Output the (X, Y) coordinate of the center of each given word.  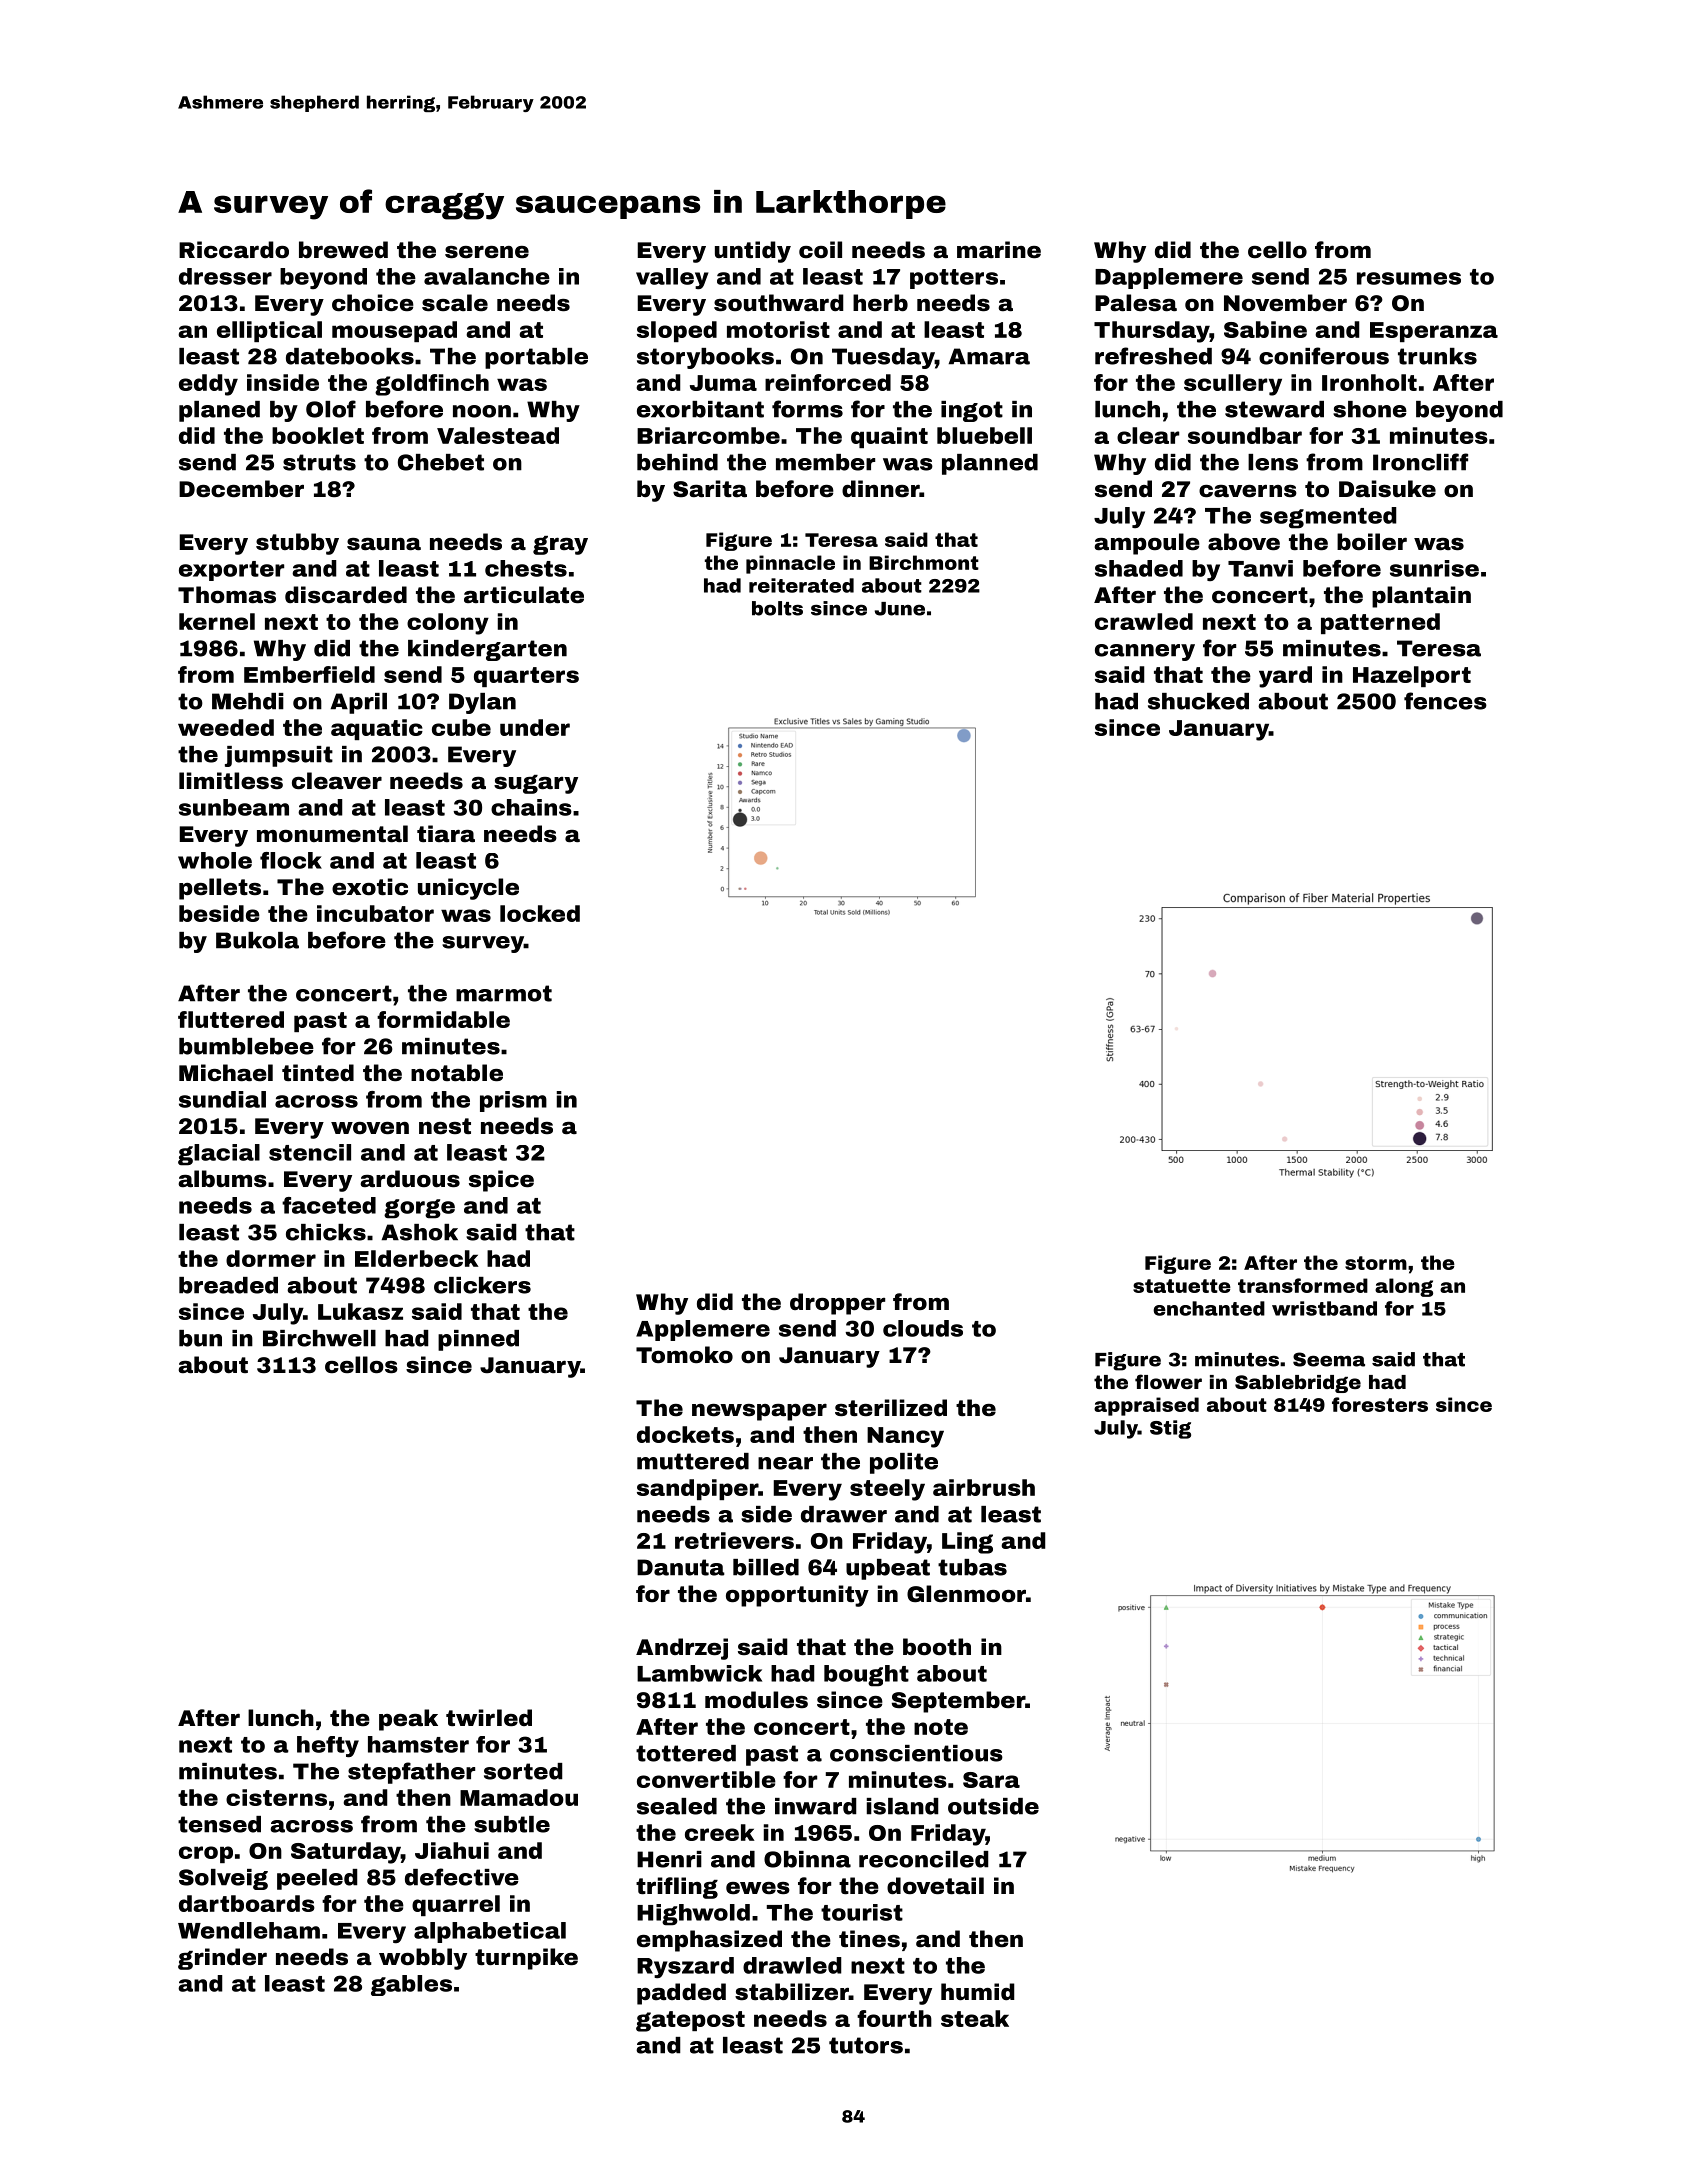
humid (978, 1991)
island (903, 1806)
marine (999, 250)
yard (1285, 677)
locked (540, 913)
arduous (410, 1179)
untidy (753, 252)
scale (455, 303)
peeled (317, 1879)
